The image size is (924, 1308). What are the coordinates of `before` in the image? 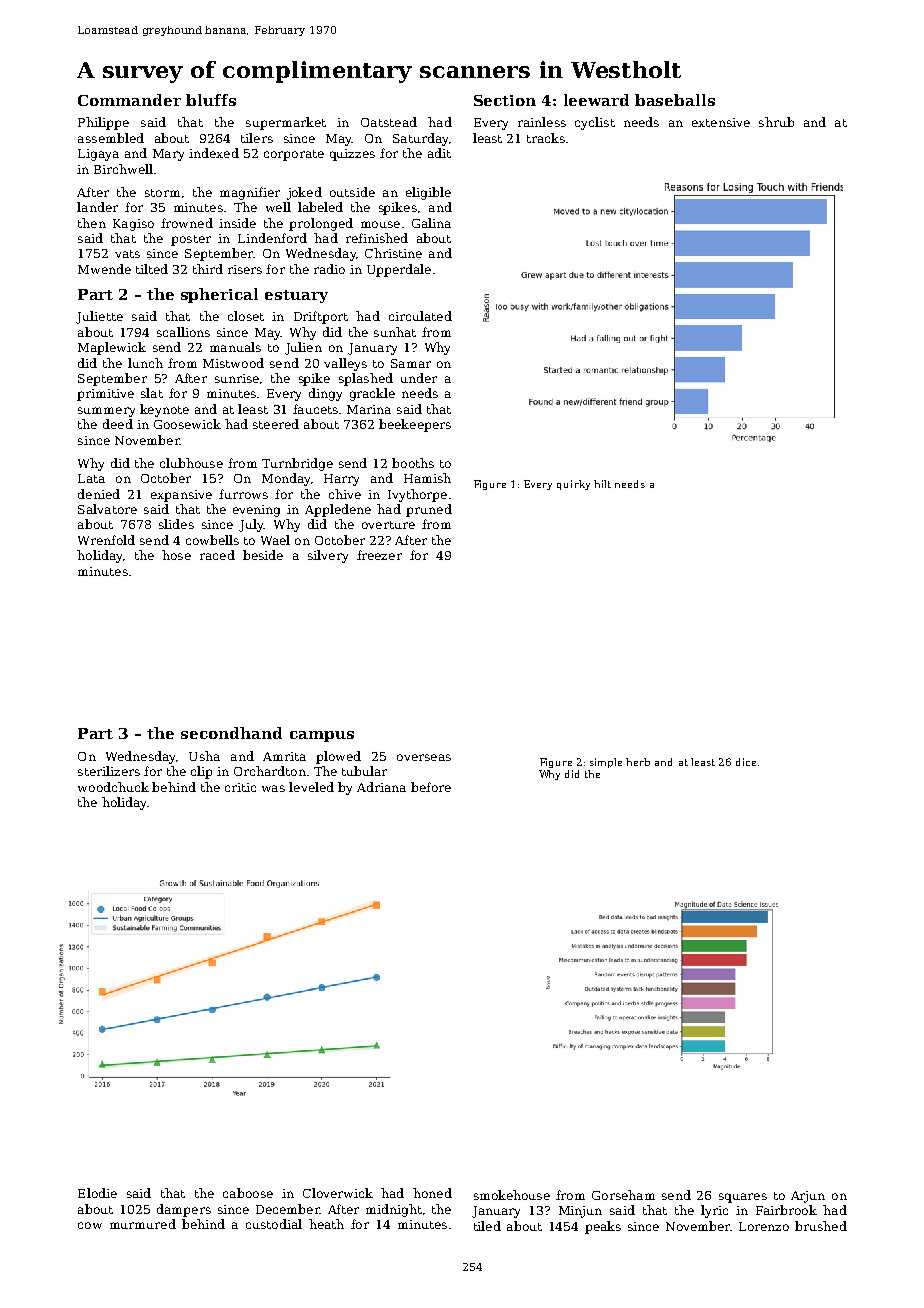 It's located at (431, 787).
